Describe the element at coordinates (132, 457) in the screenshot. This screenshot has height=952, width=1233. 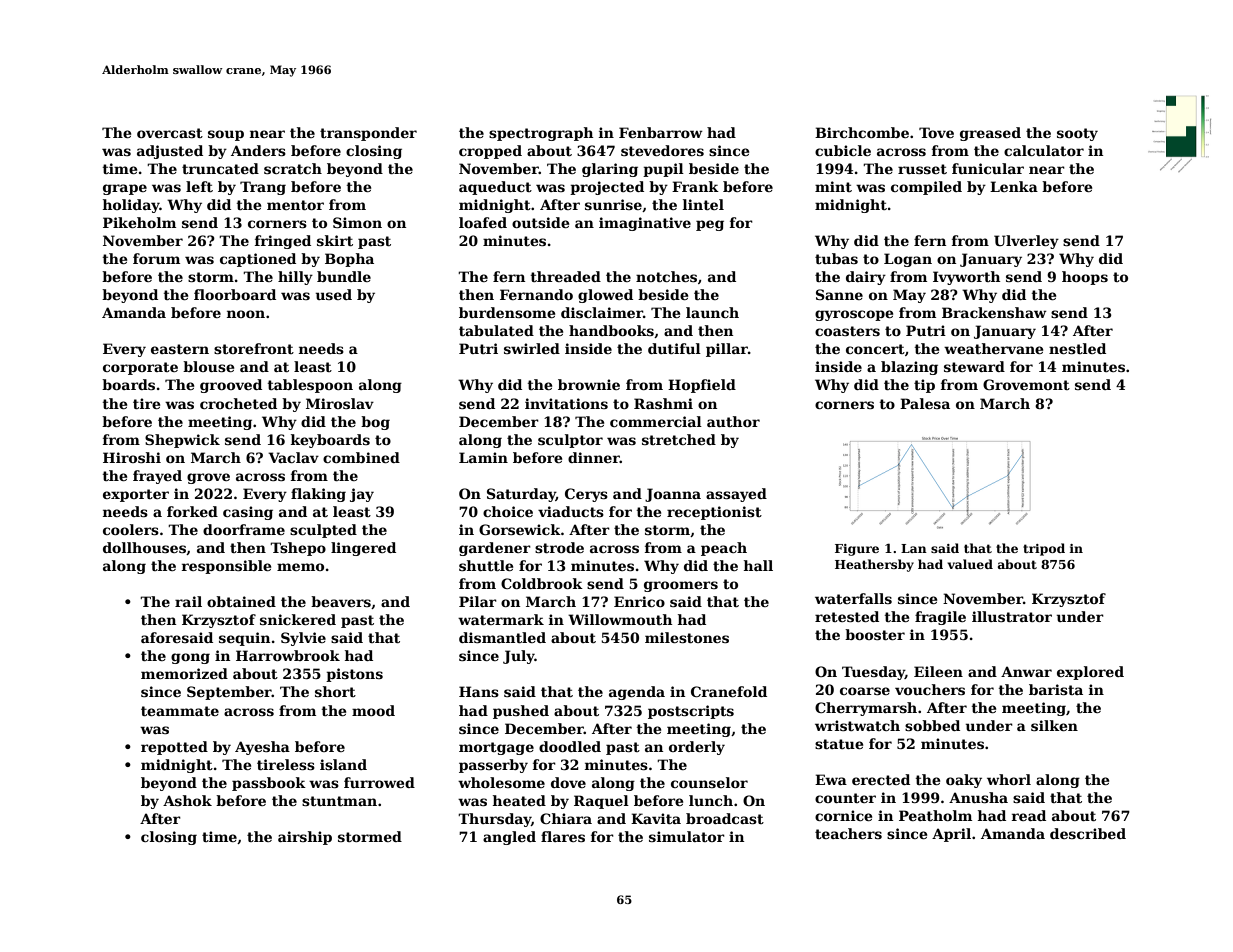
I see `Hiroshi` at that location.
